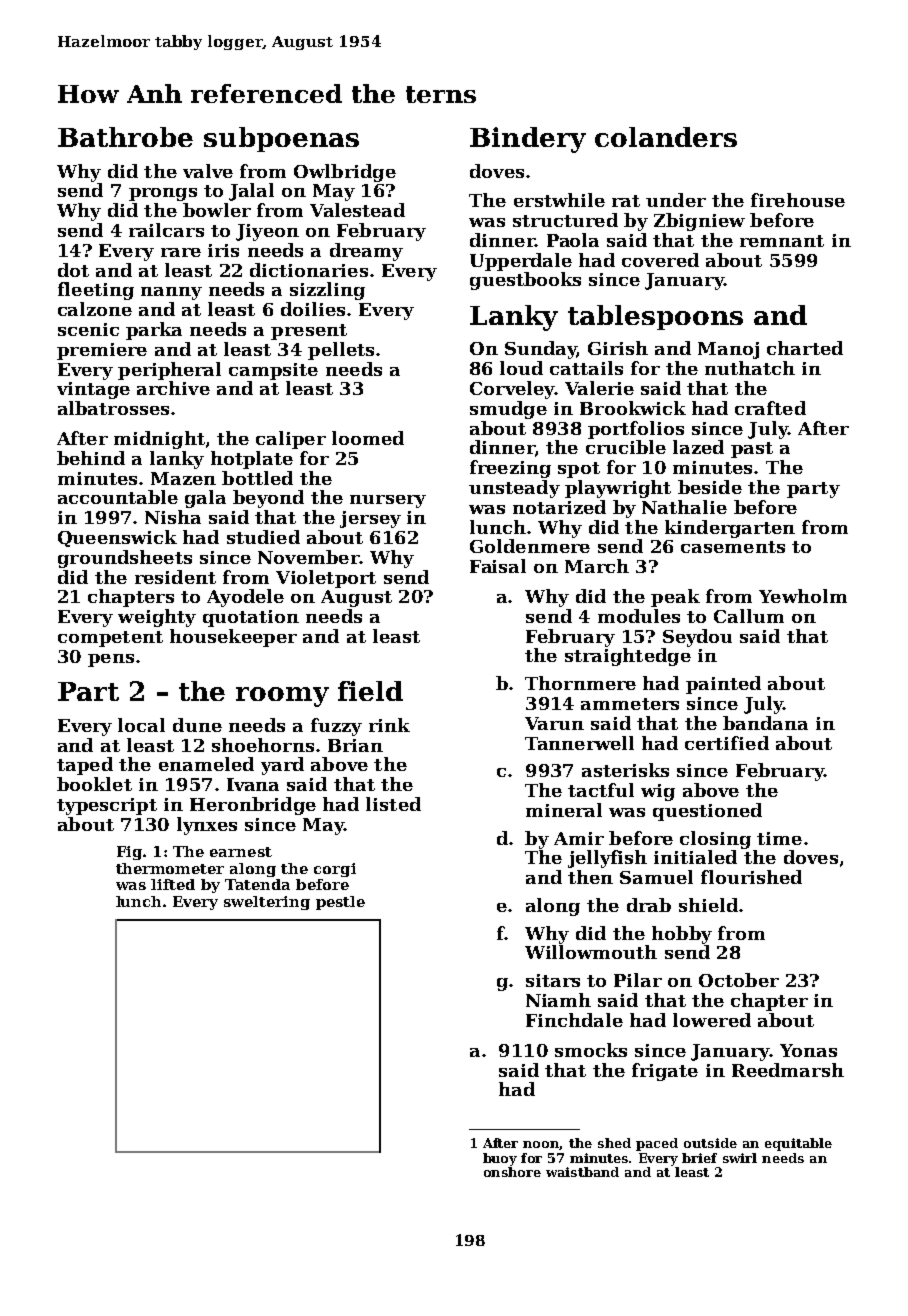 The image size is (908, 1316). What do you see at coordinates (590, 877) in the page?
I see `then` at bounding box center [590, 877].
